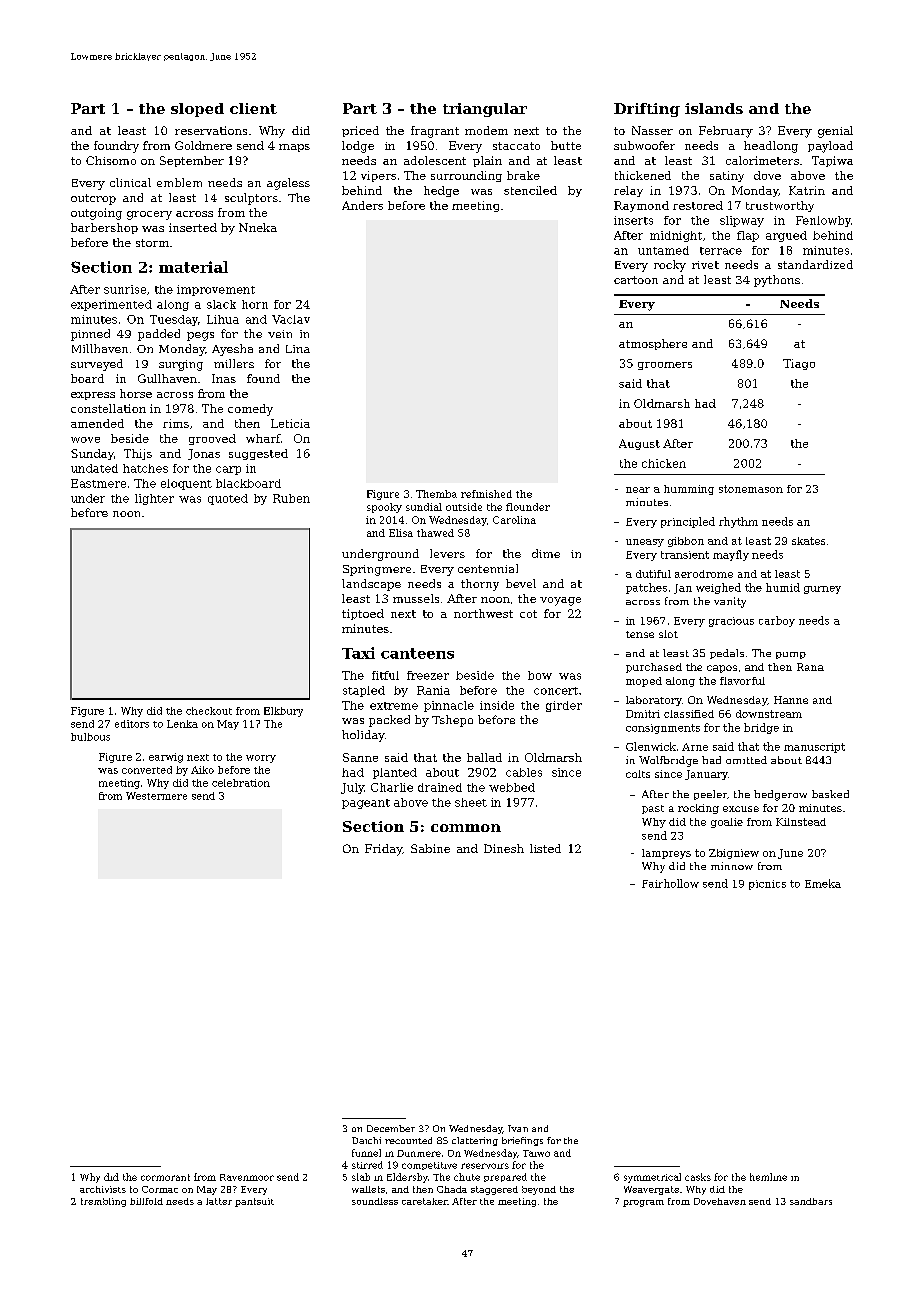  I want to click on Ravenmoor, so click(247, 1177).
